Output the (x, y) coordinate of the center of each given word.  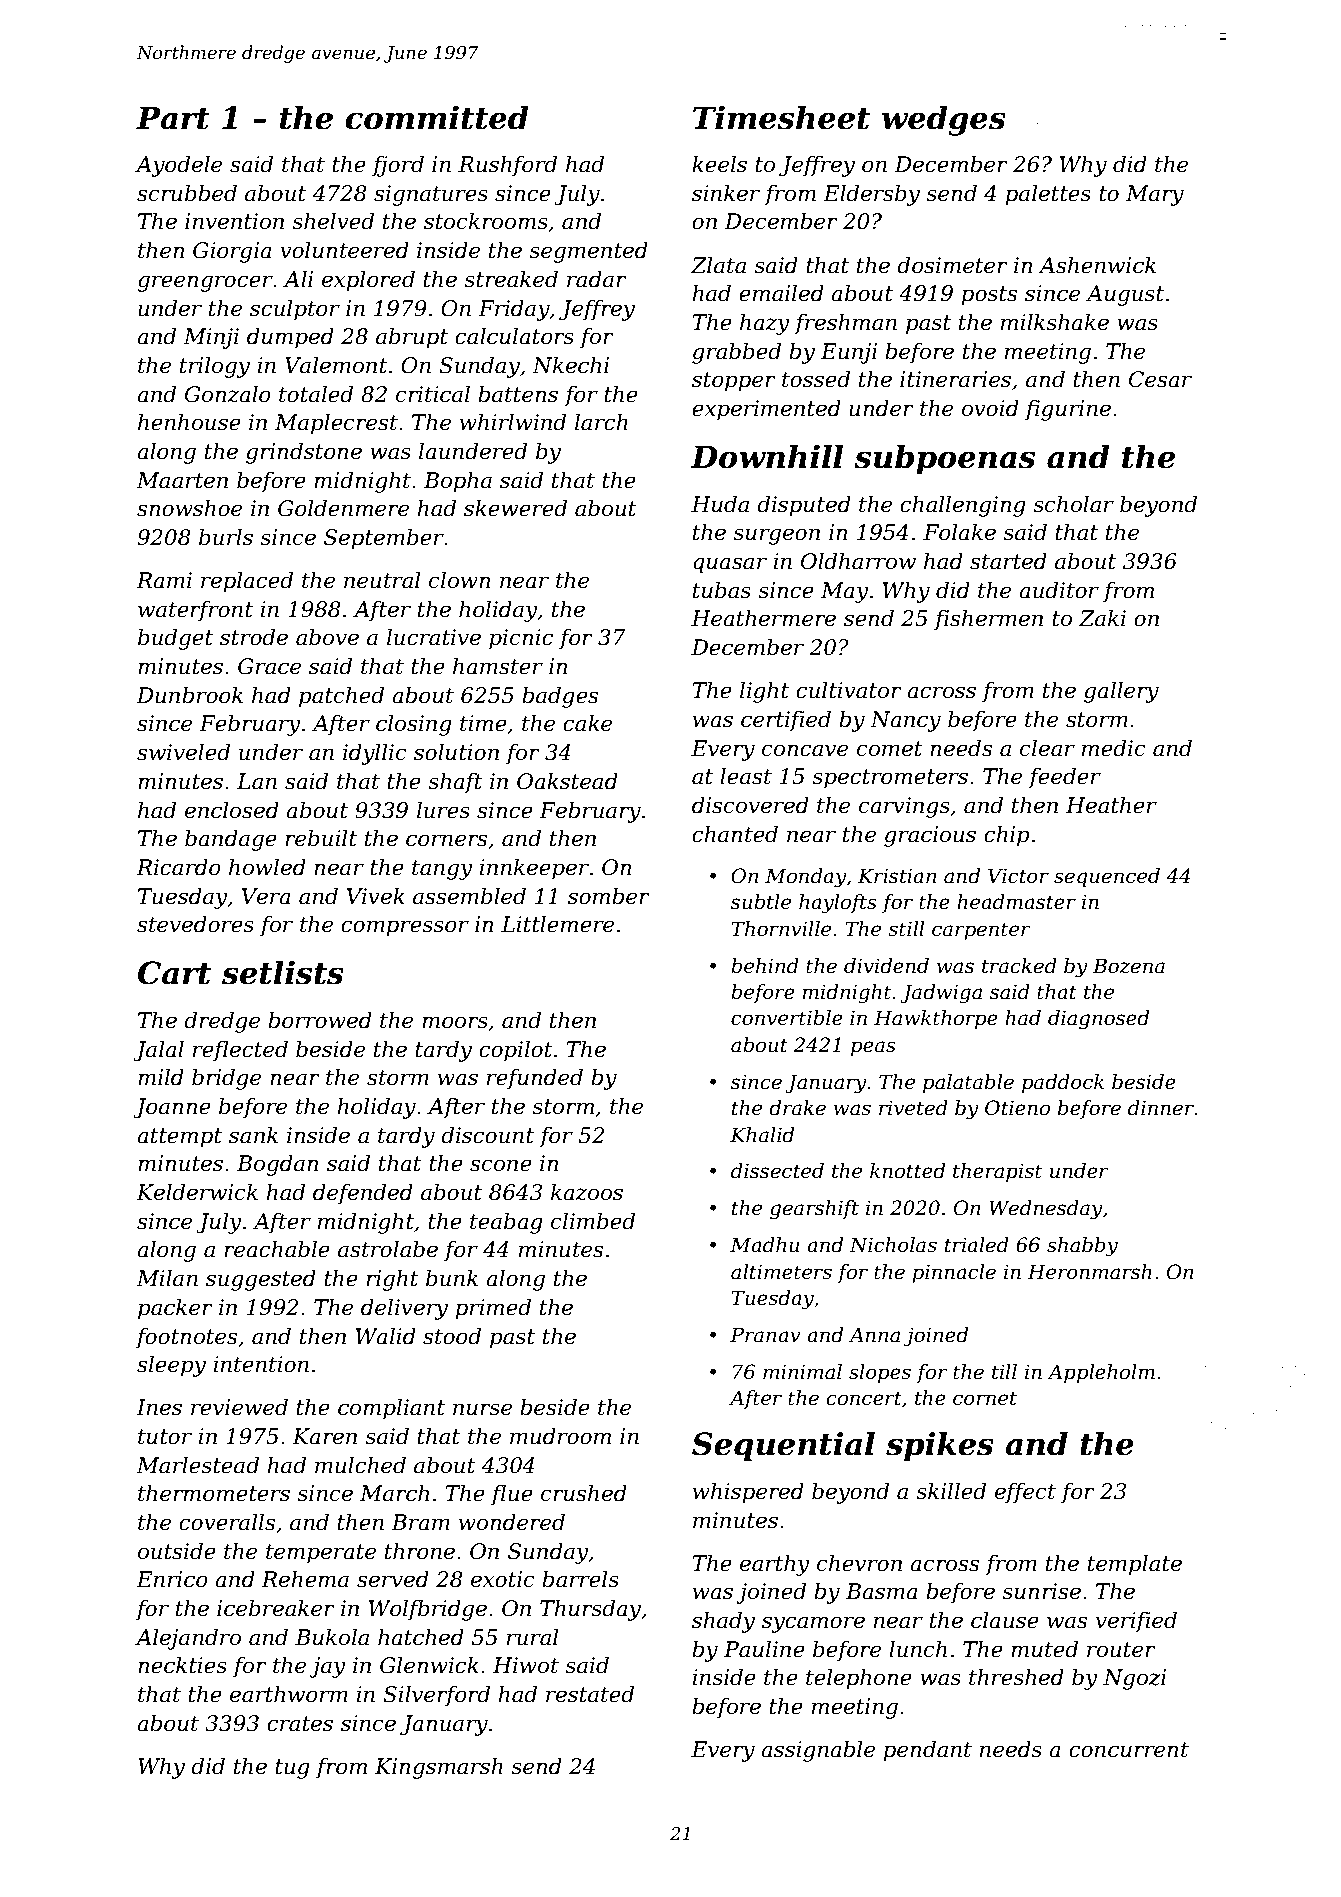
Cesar (1160, 379)
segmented (588, 252)
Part (173, 118)
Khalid (762, 1135)
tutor (165, 1437)
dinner (1161, 1108)
